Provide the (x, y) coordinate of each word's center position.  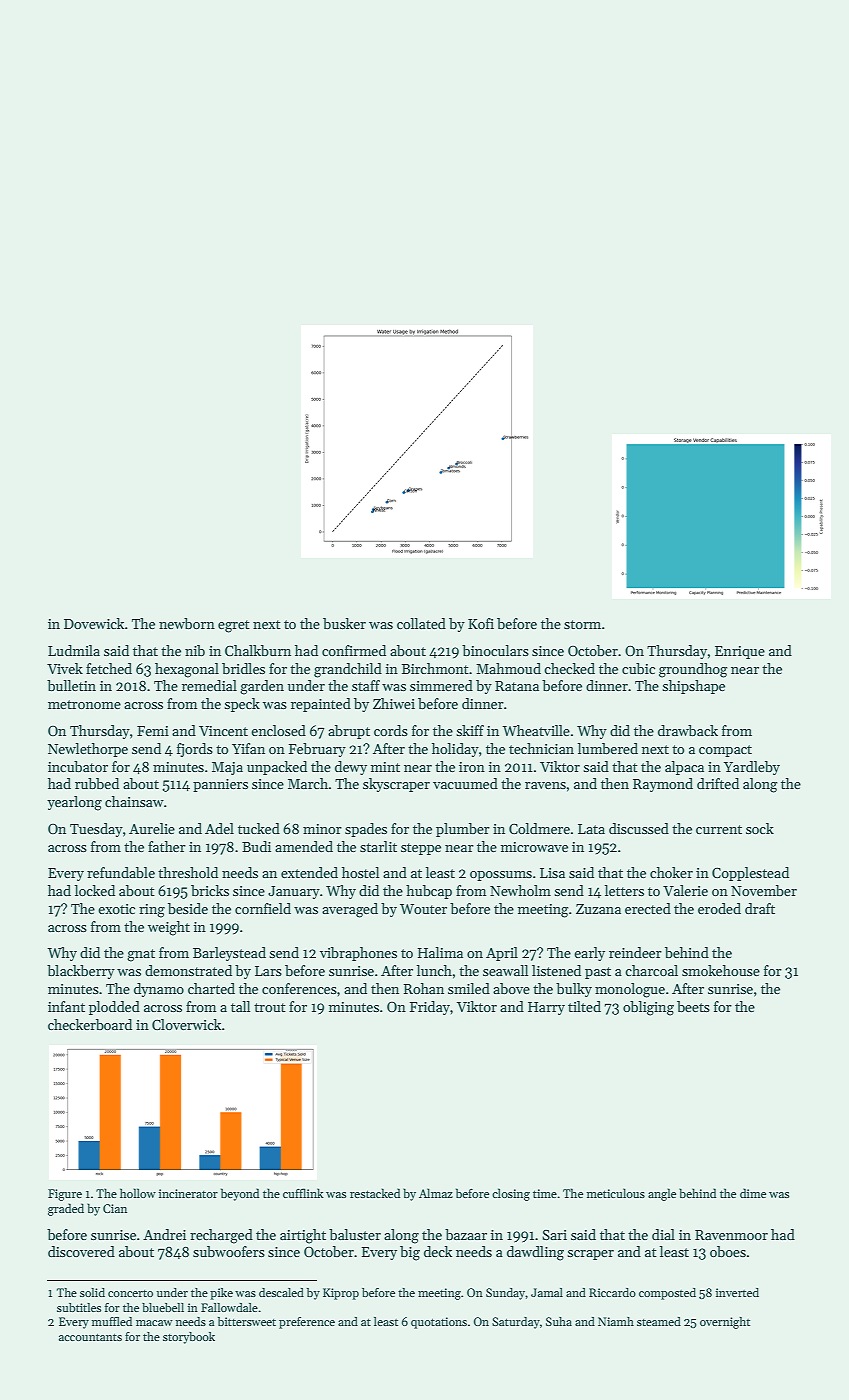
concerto (130, 1293)
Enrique (740, 652)
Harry (546, 1008)
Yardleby (752, 768)
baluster (355, 1234)
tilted (584, 1006)
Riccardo (612, 1292)
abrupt (349, 732)
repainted (321, 705)
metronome (84, 704)
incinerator (188, 1193)
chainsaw (134, 801)
